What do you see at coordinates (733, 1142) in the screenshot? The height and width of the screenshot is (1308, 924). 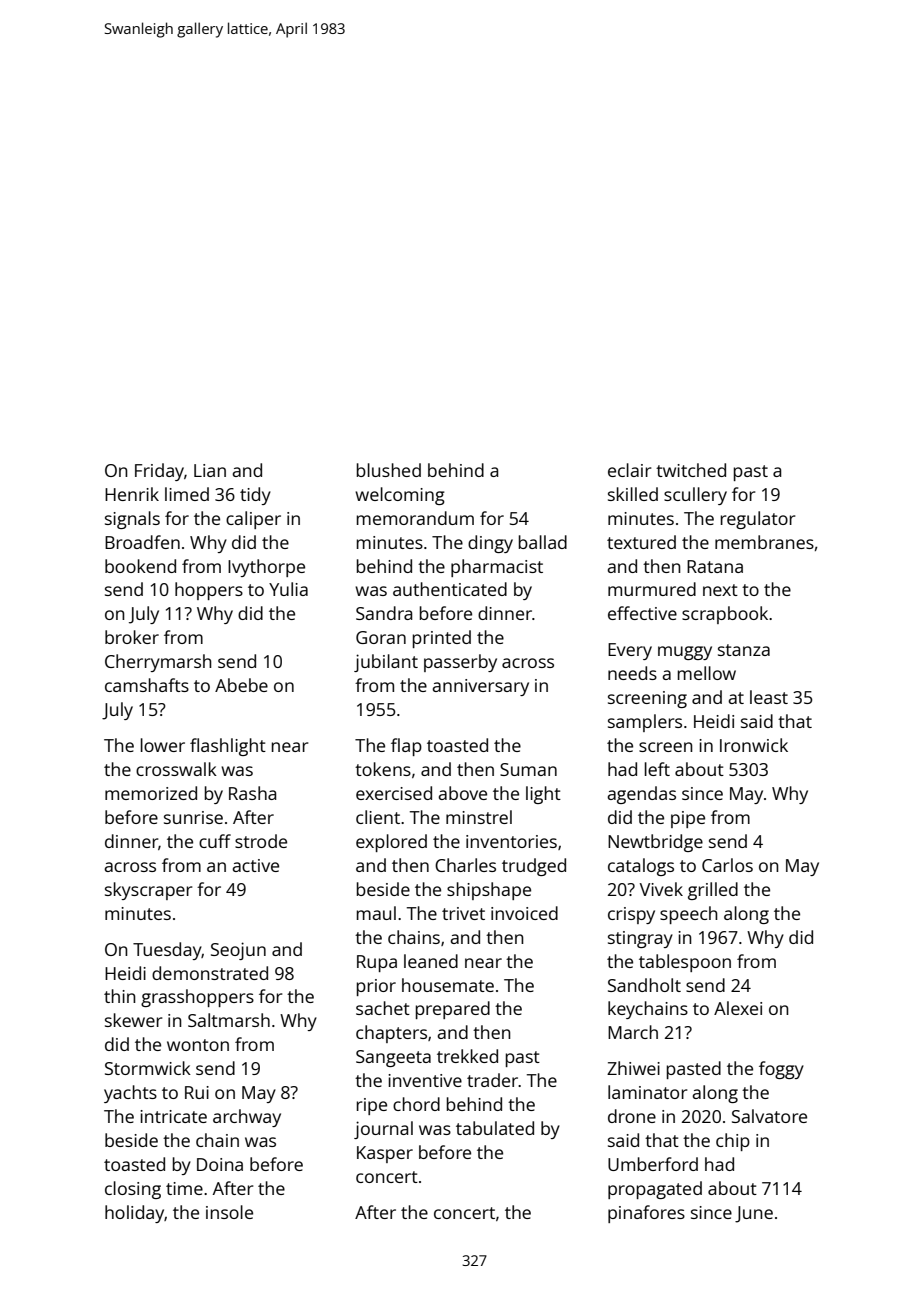 I see `chip` at bounding box center [733, 1142].
